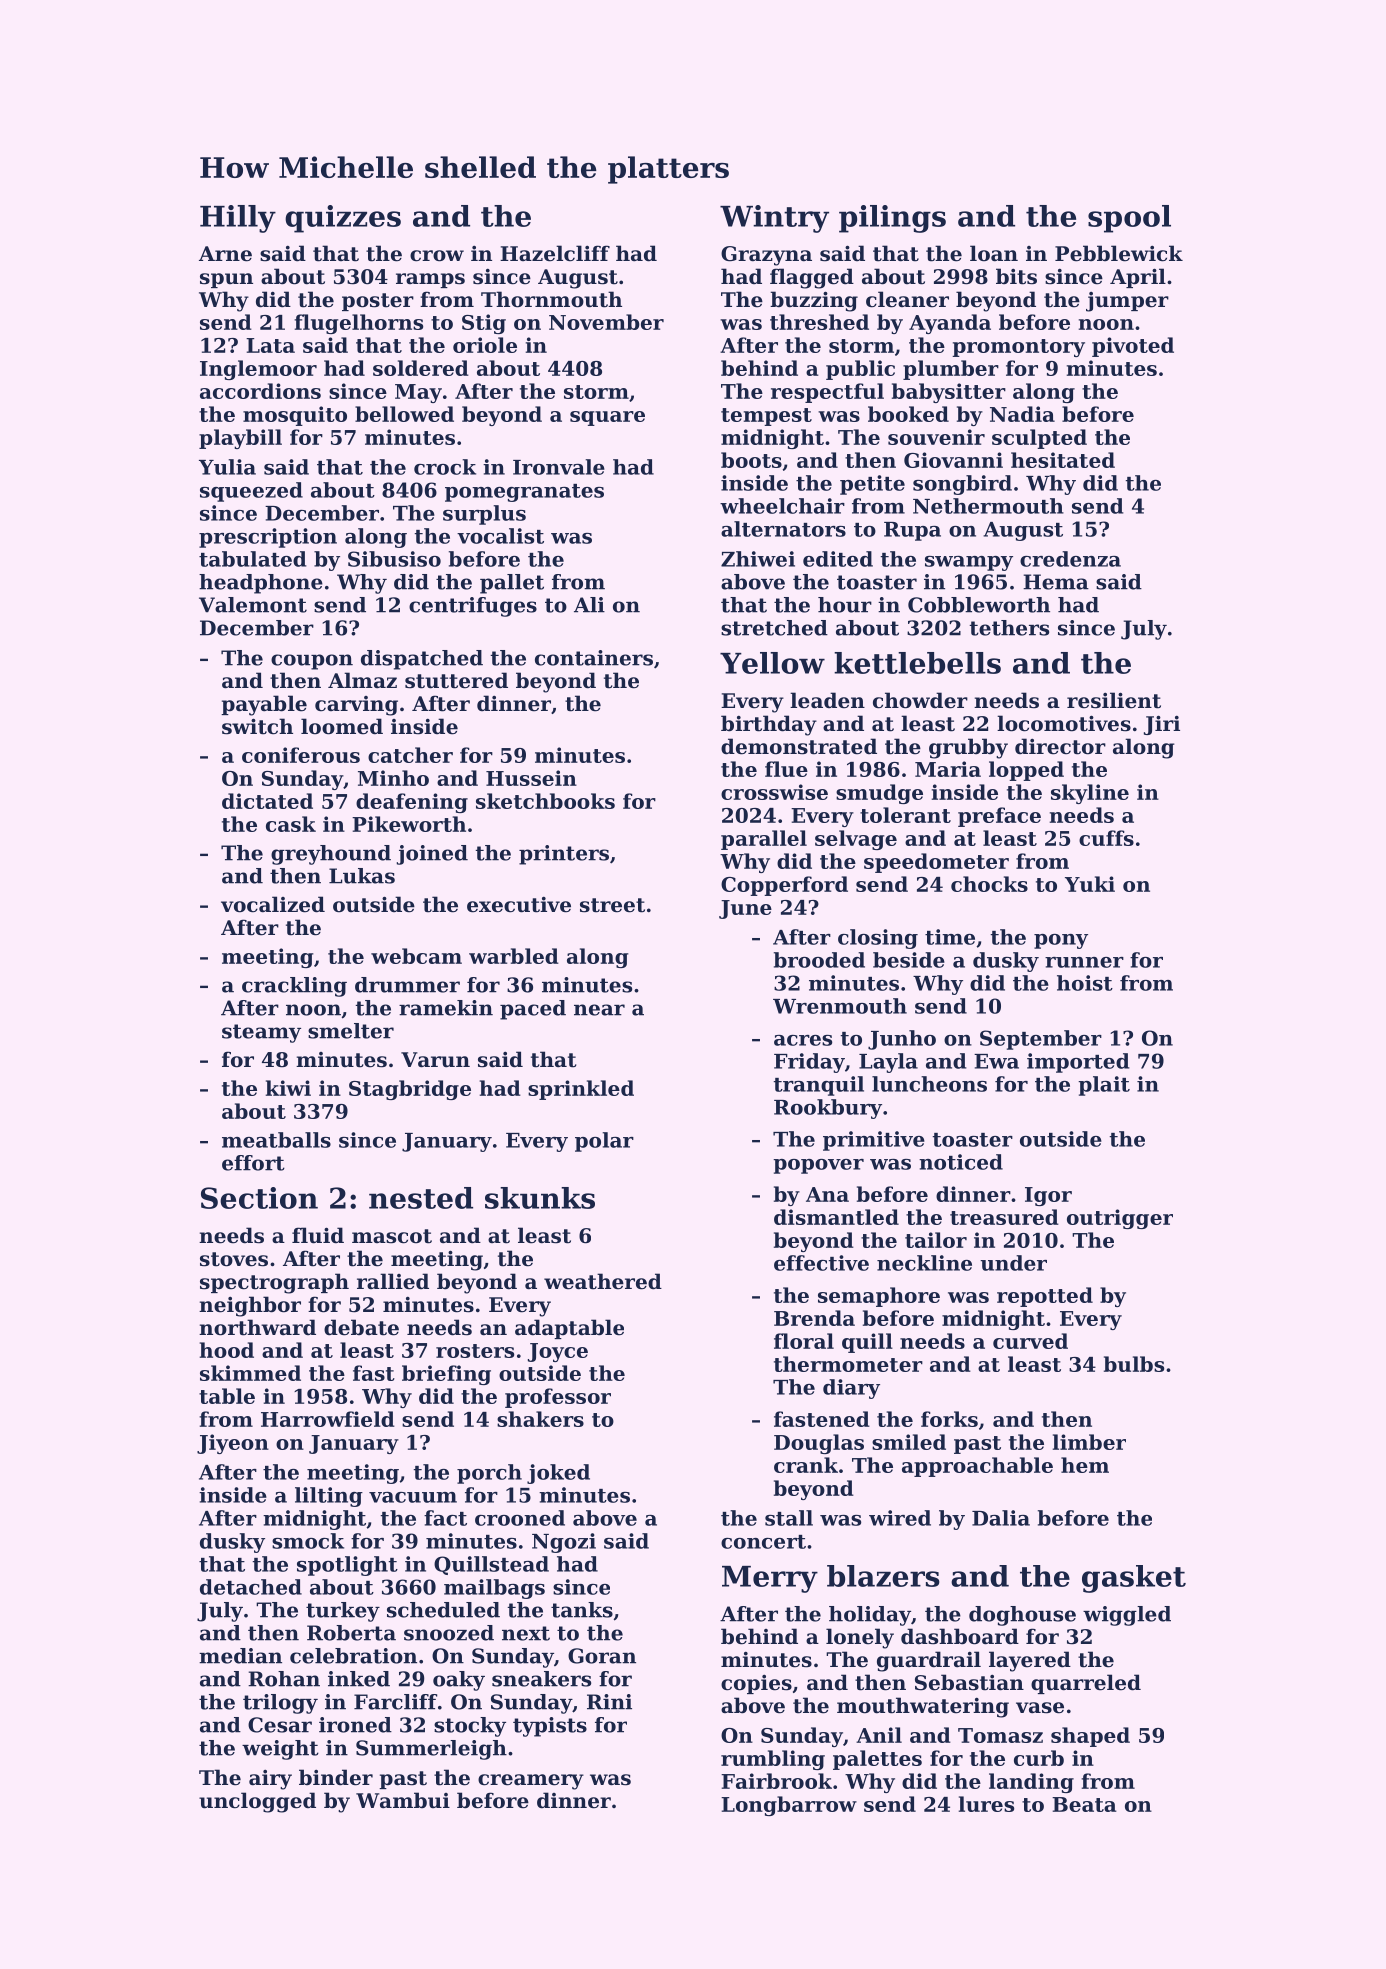  I want to click on pallet, so click(512, 584).
